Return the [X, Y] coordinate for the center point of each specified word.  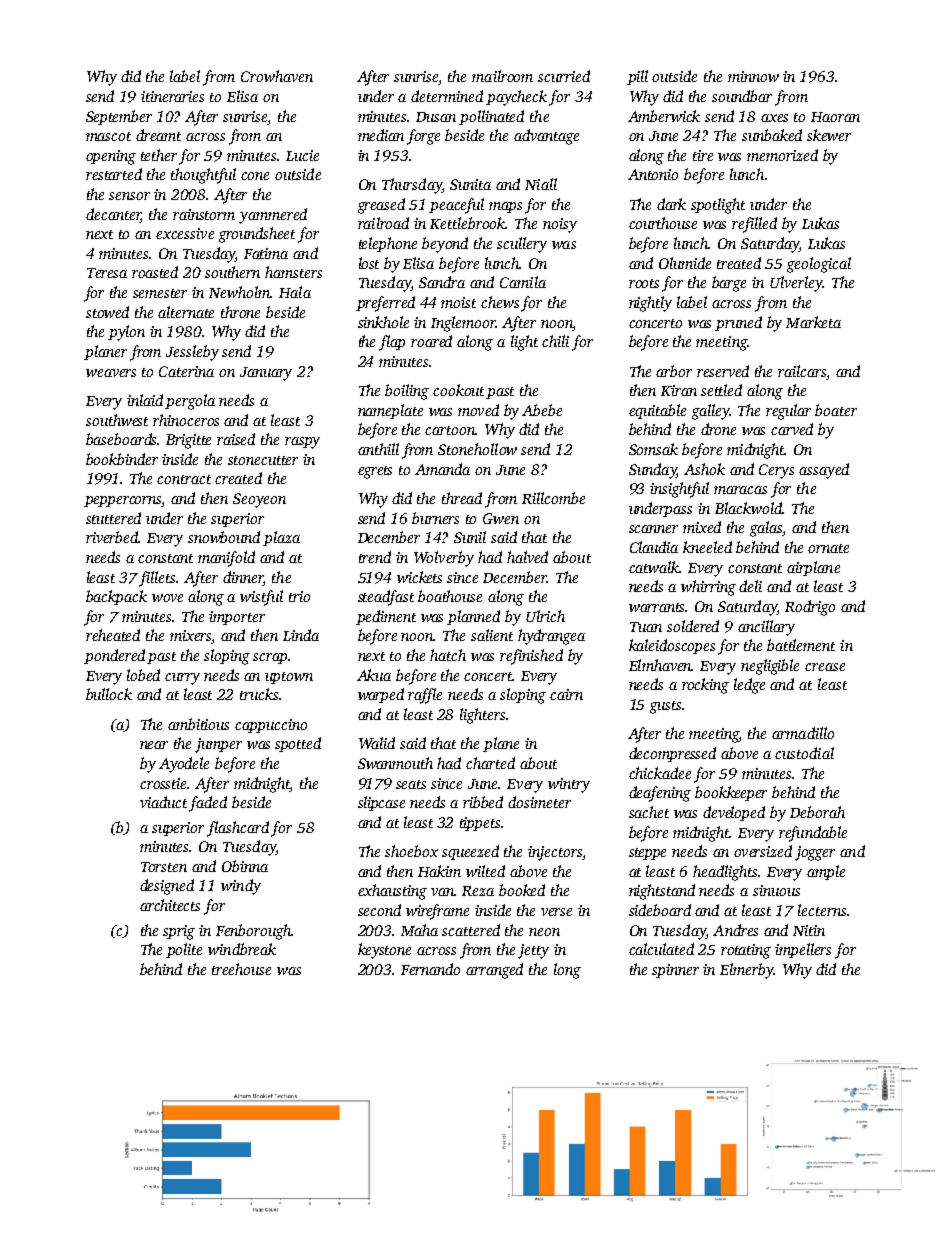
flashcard [238, 829]
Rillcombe [553, 498]
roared [431, 341]
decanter [113, 214]
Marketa [813, 322]
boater [836, 410]
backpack [116, 597]
